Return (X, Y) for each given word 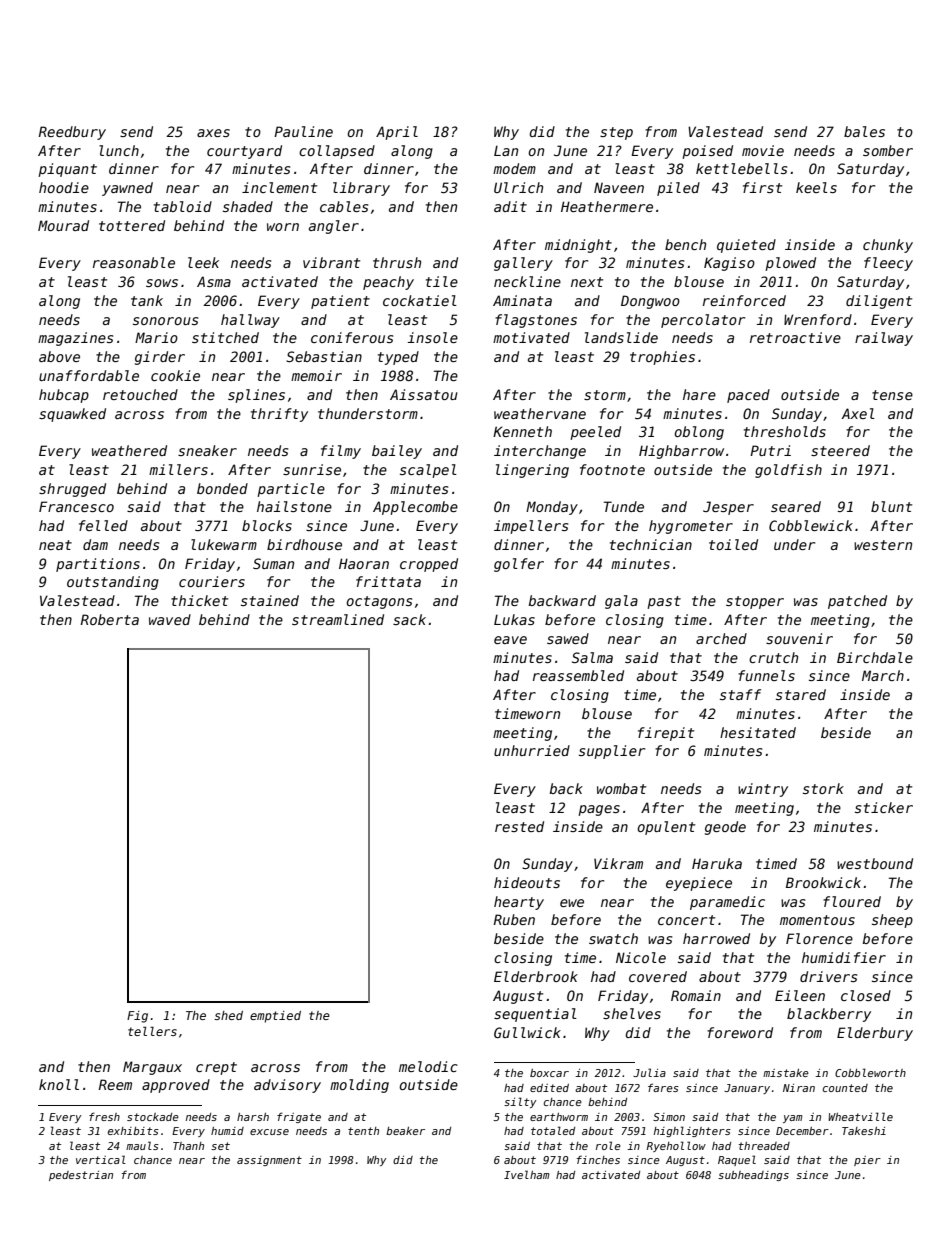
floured (852, 901)
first (762, 187)
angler (334, 227)
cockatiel (420, 300)
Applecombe (415, 508)
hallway (250, 321)
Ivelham (526, 1174)
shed (228, 1015)
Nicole (641, 957)
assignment (269, 1161)
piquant (67, 170)
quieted (746, 246)
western (883, 545)
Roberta (110, 619)
